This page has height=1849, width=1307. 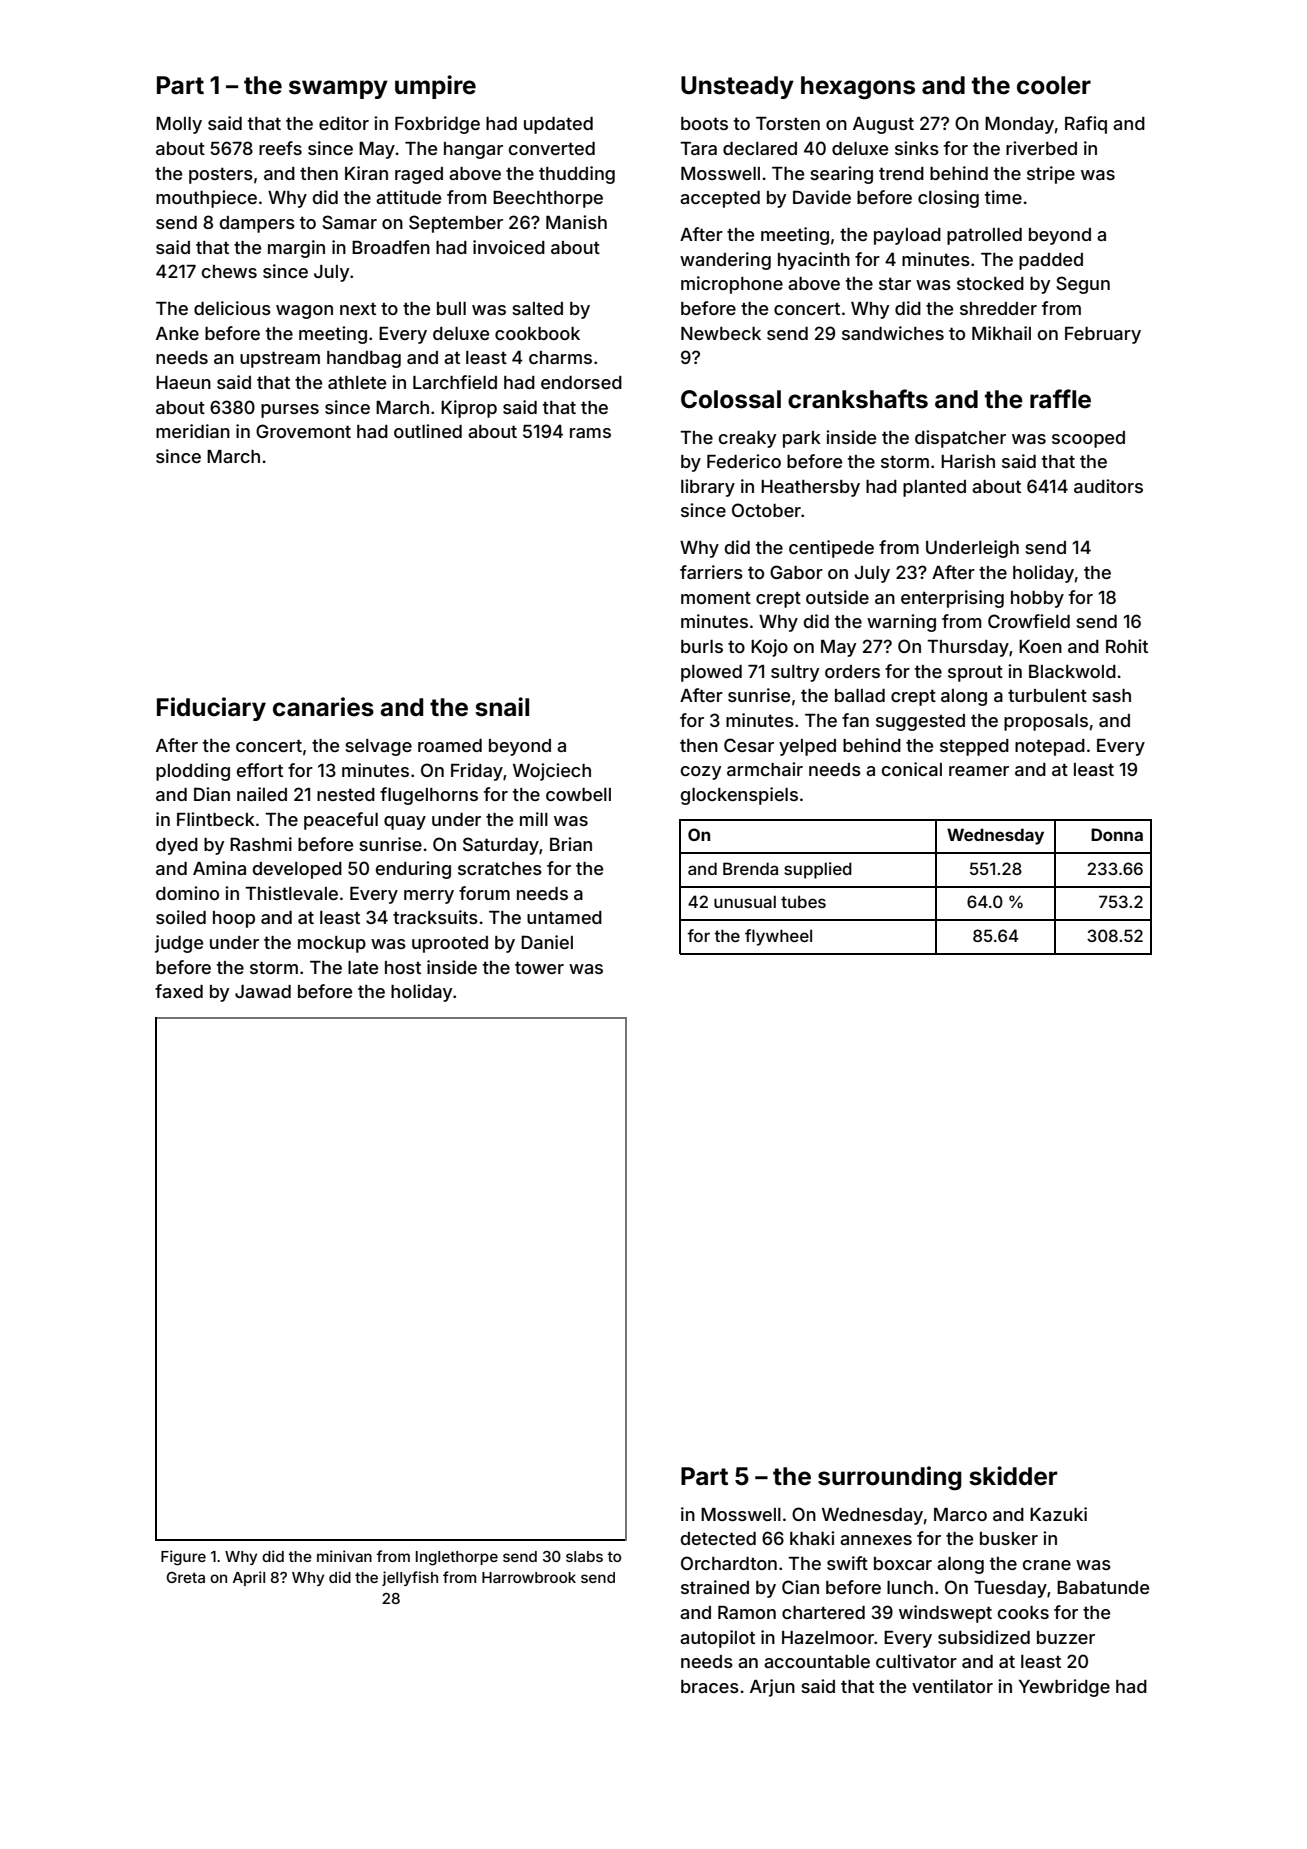 I want to click on dispatcher, so click(x=960, y=439).
